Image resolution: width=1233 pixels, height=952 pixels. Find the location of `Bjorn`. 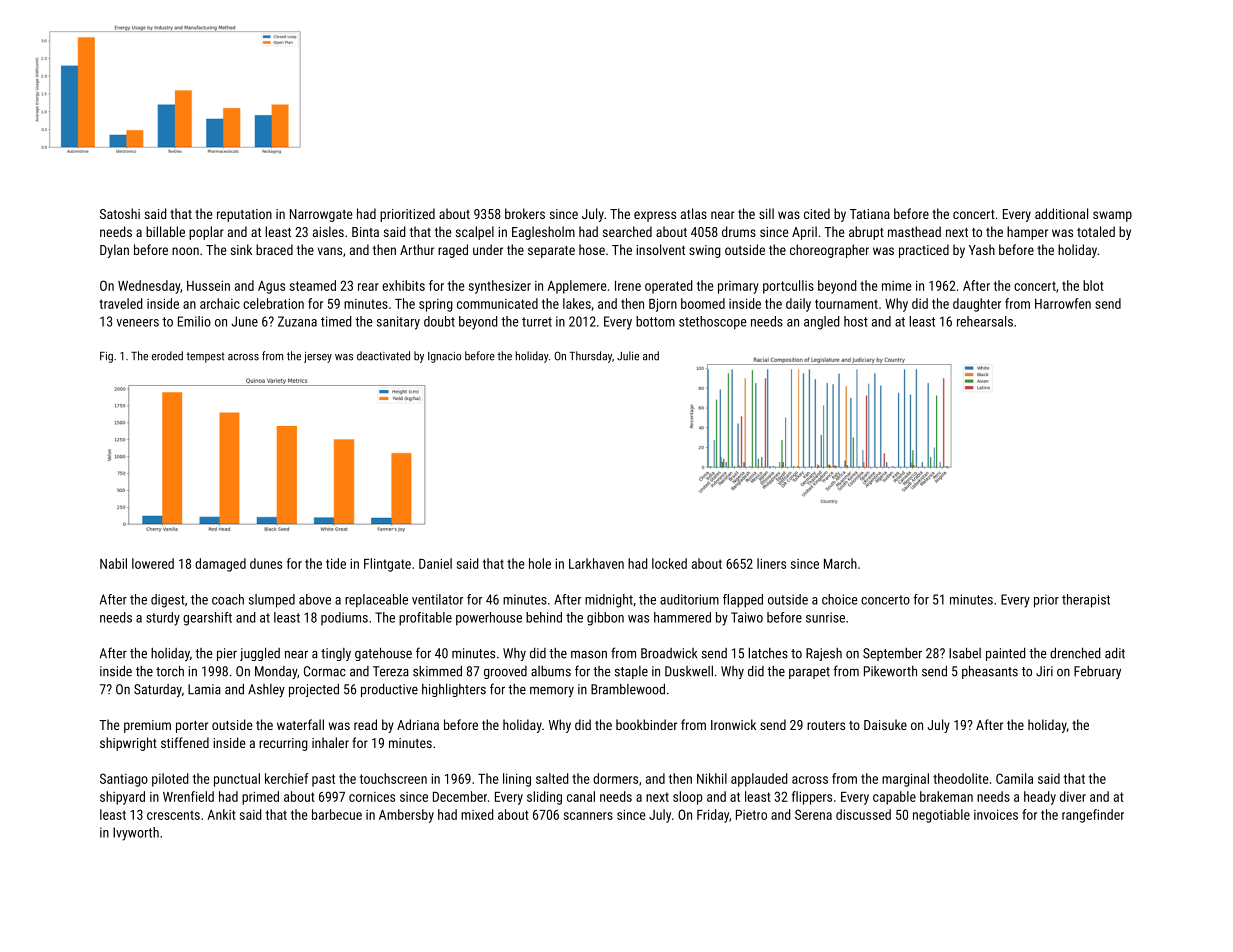

Bjorn is located at coordinates (663, 305).
